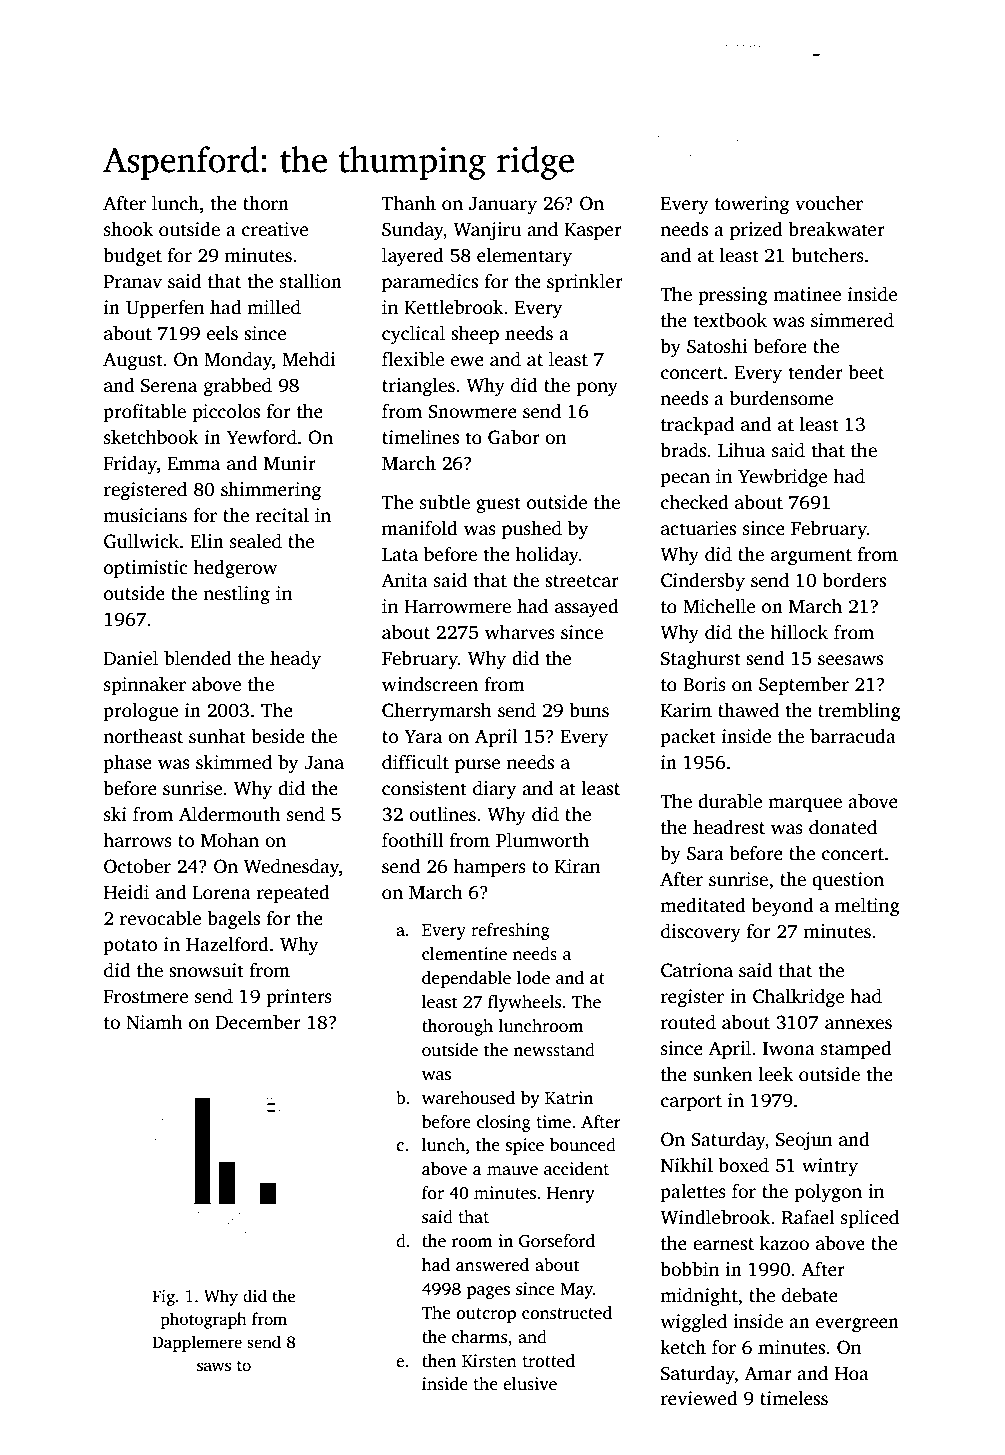 Image resolution: width=1005 pixels, height=1455 pixels. I want to click on argument, so click(811, 557).
